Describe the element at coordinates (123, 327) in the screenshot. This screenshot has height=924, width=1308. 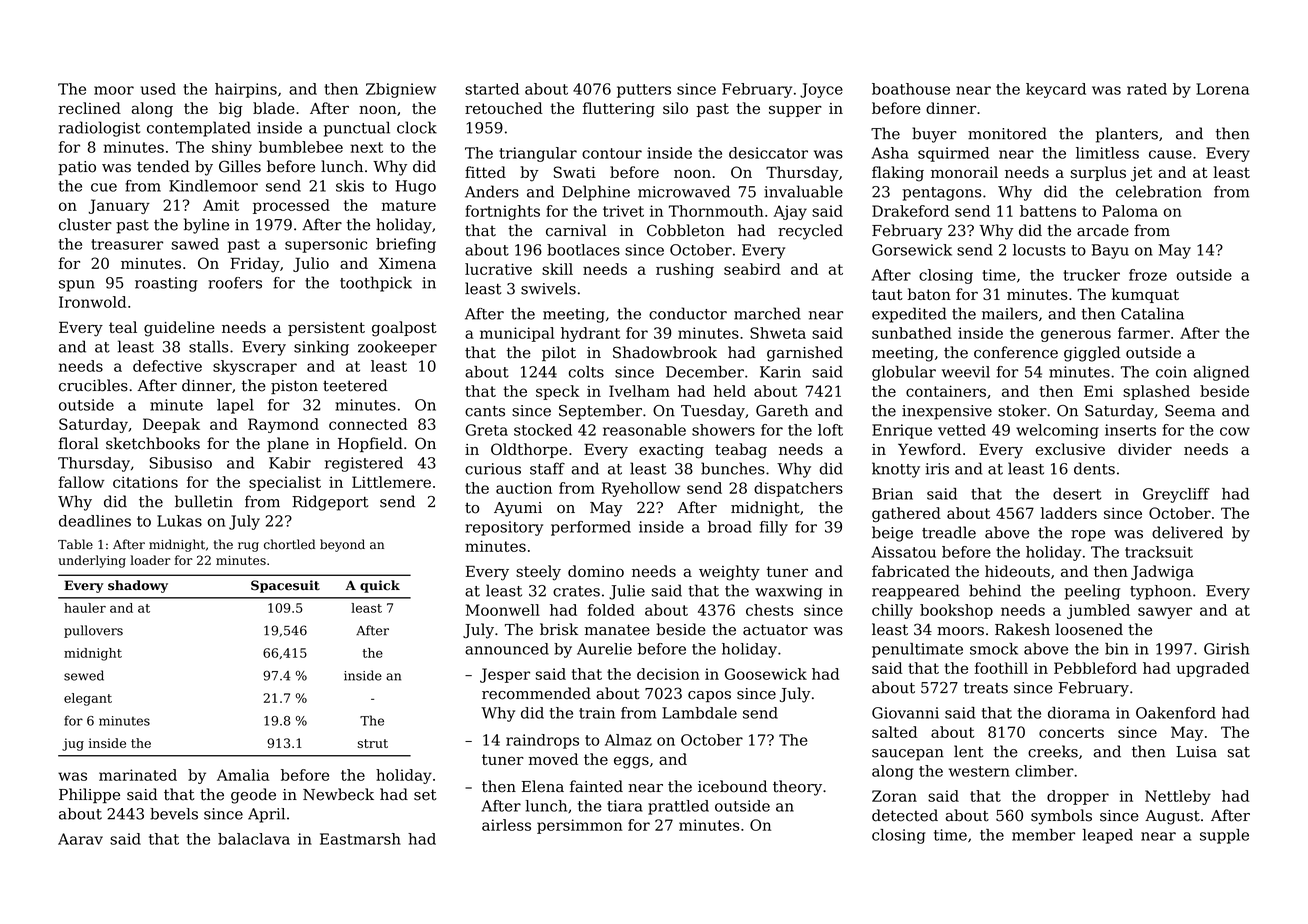
I see `teal` at that location.
